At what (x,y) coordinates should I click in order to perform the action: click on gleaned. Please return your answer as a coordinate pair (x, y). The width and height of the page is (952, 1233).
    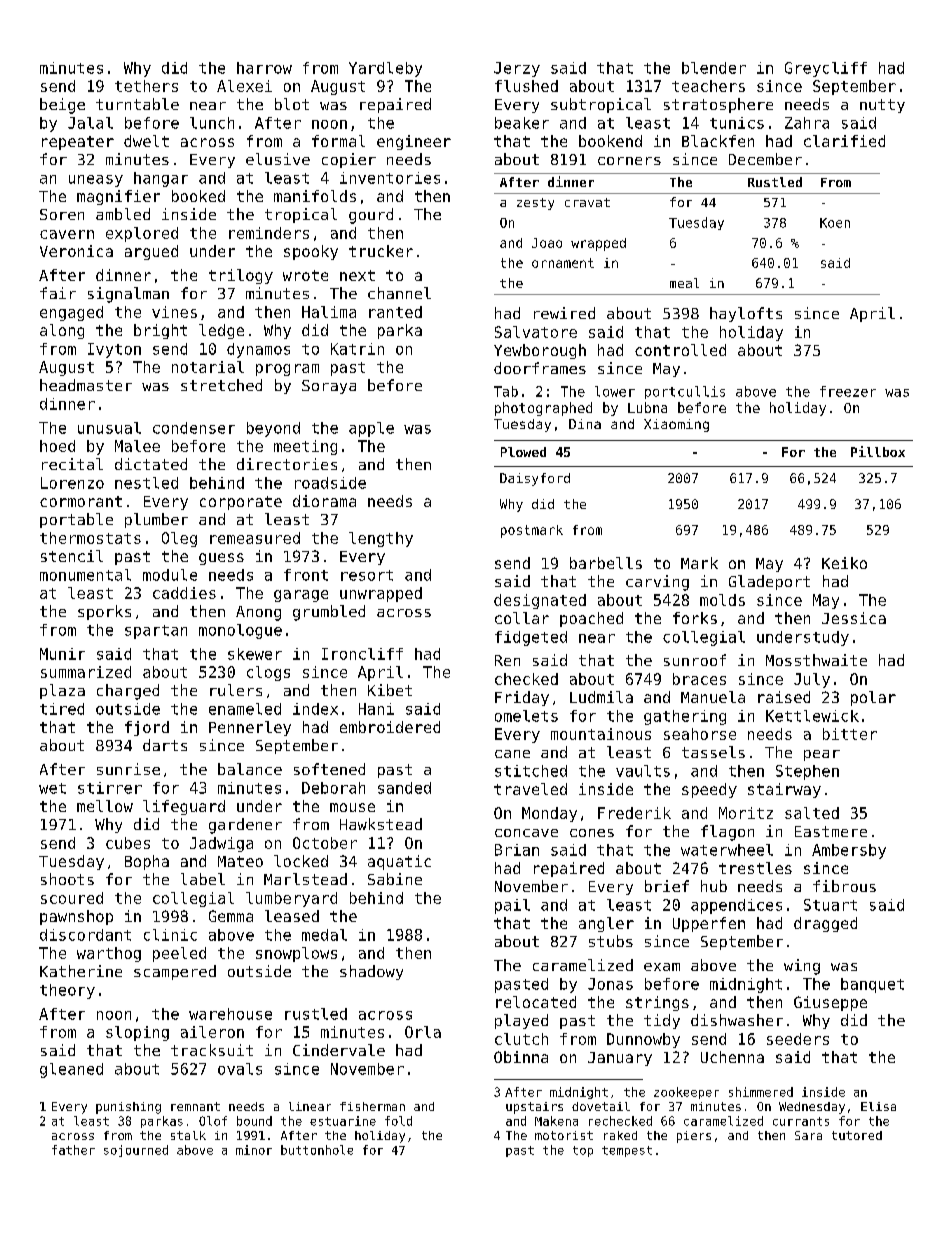
    Looking at the image, I should click on (71, 1070).
